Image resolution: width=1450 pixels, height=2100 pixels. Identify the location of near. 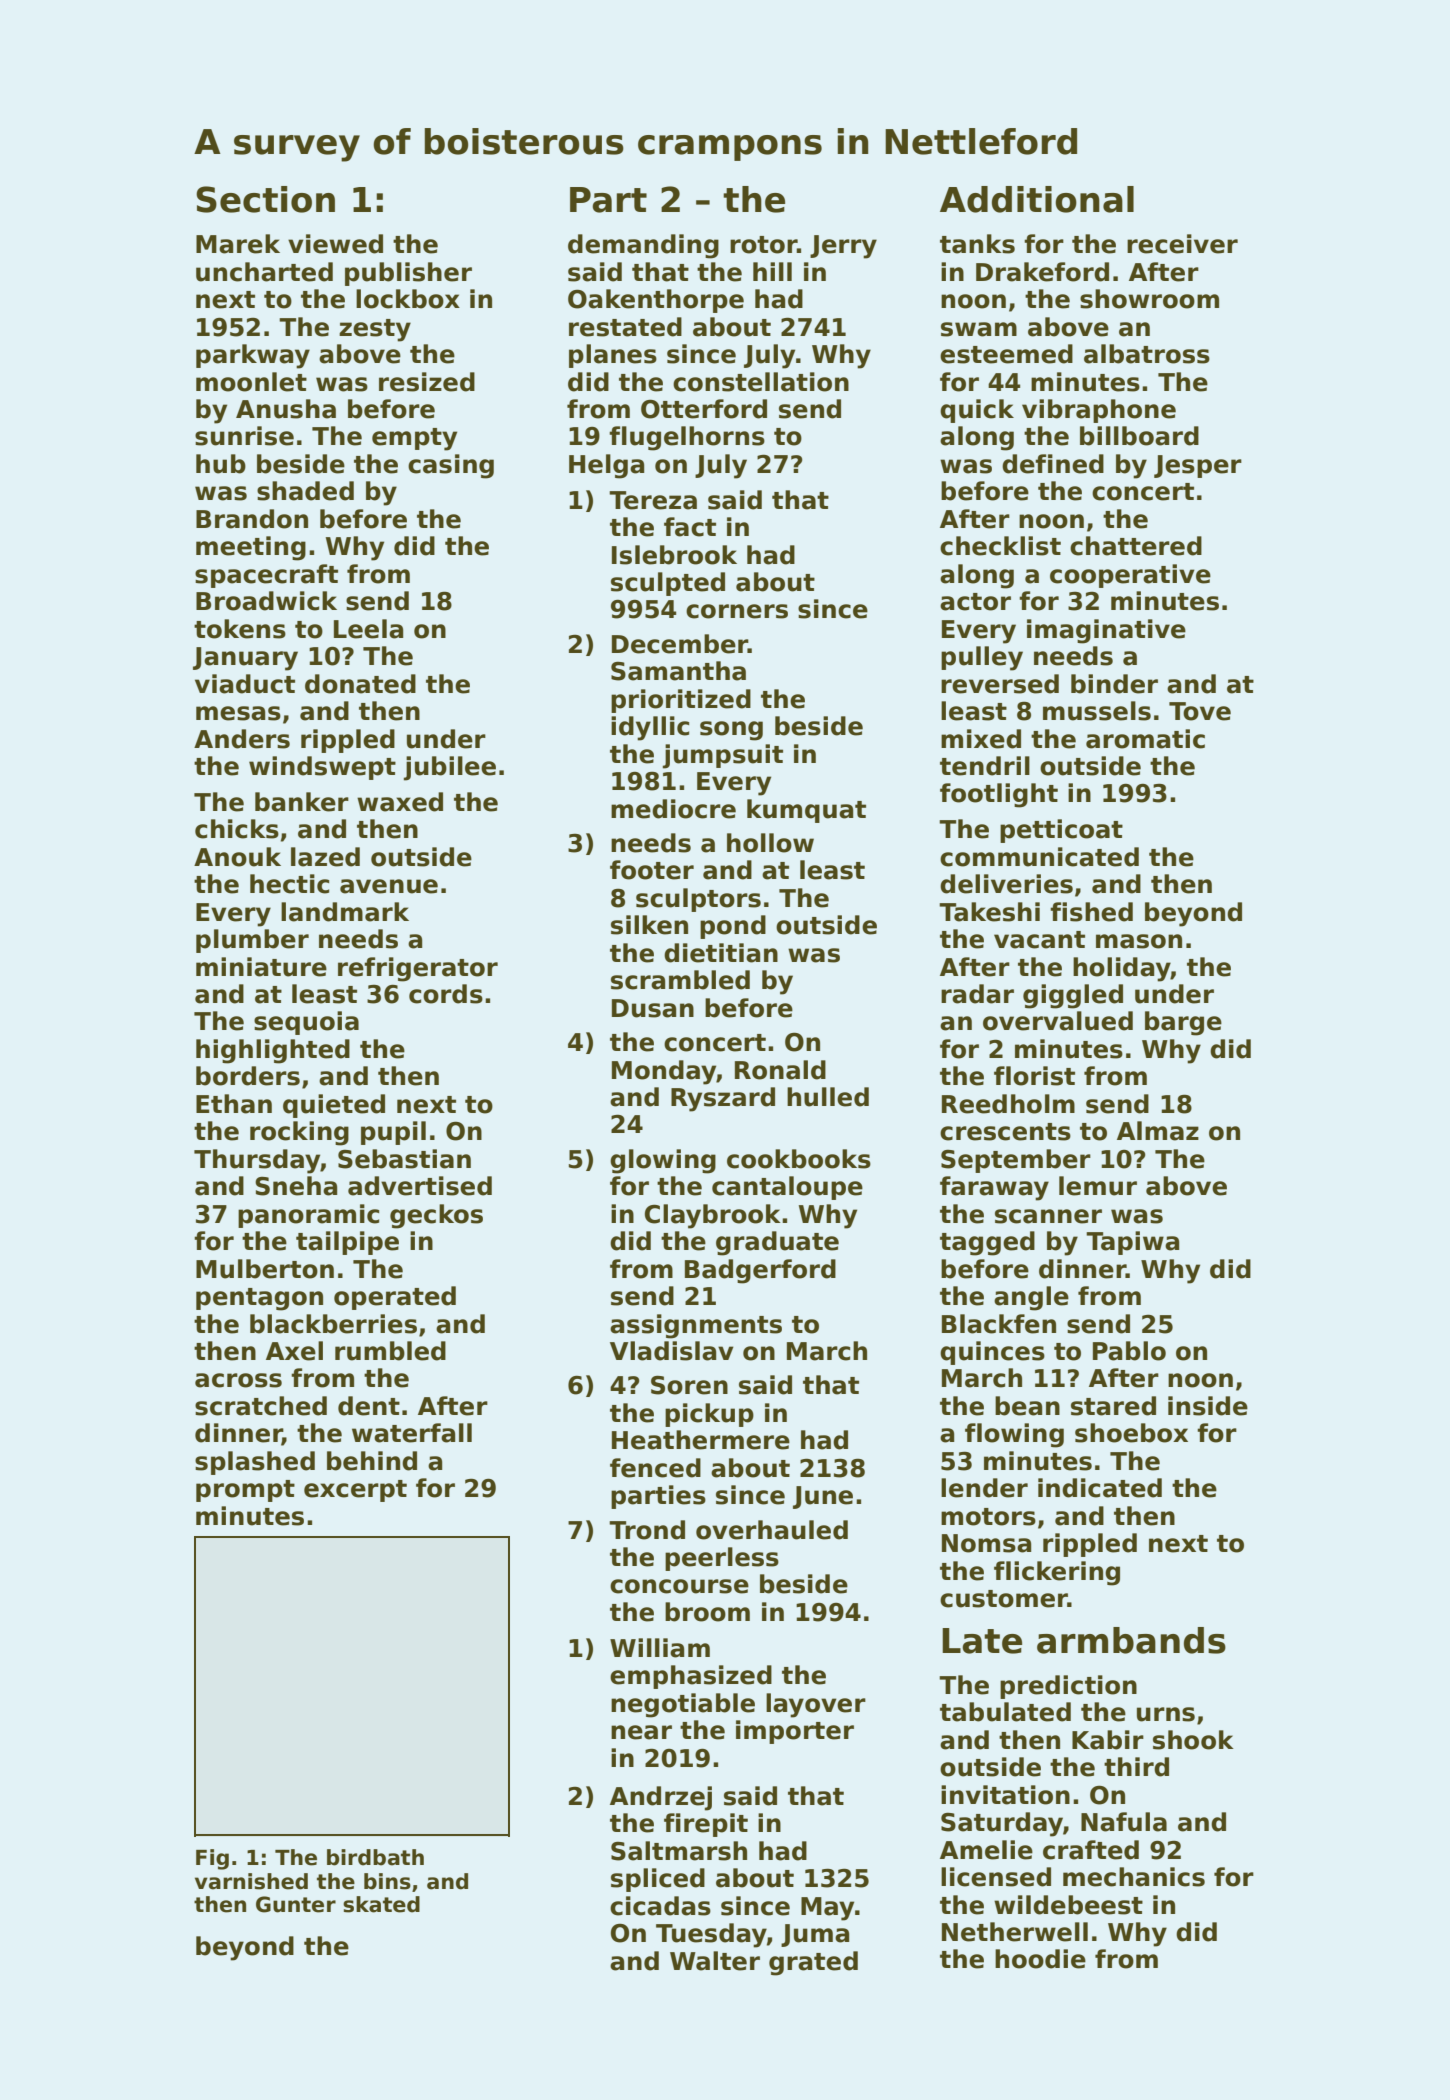
(641, 1732).
